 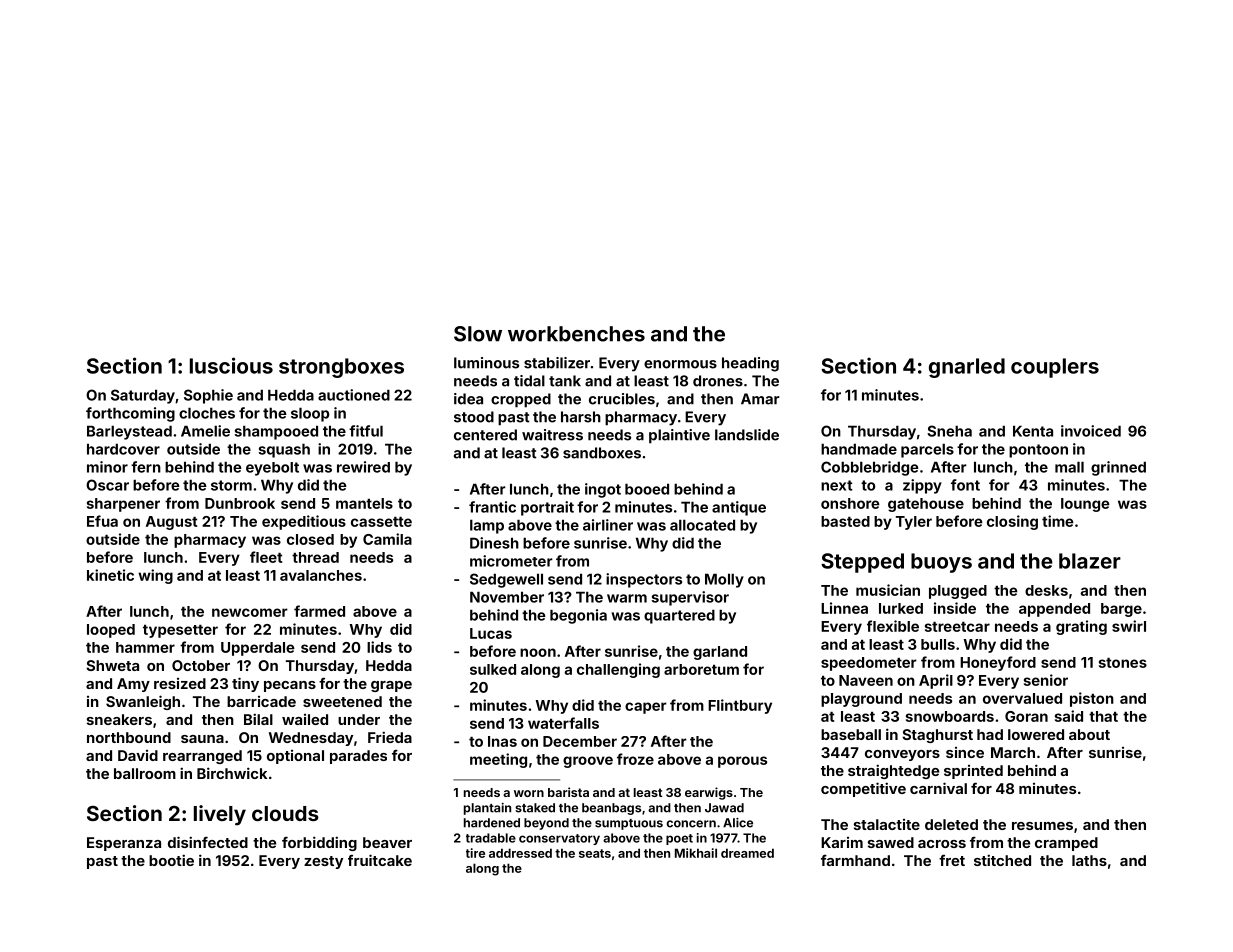 I want to click on bootie, so click(x=171, y=860).
